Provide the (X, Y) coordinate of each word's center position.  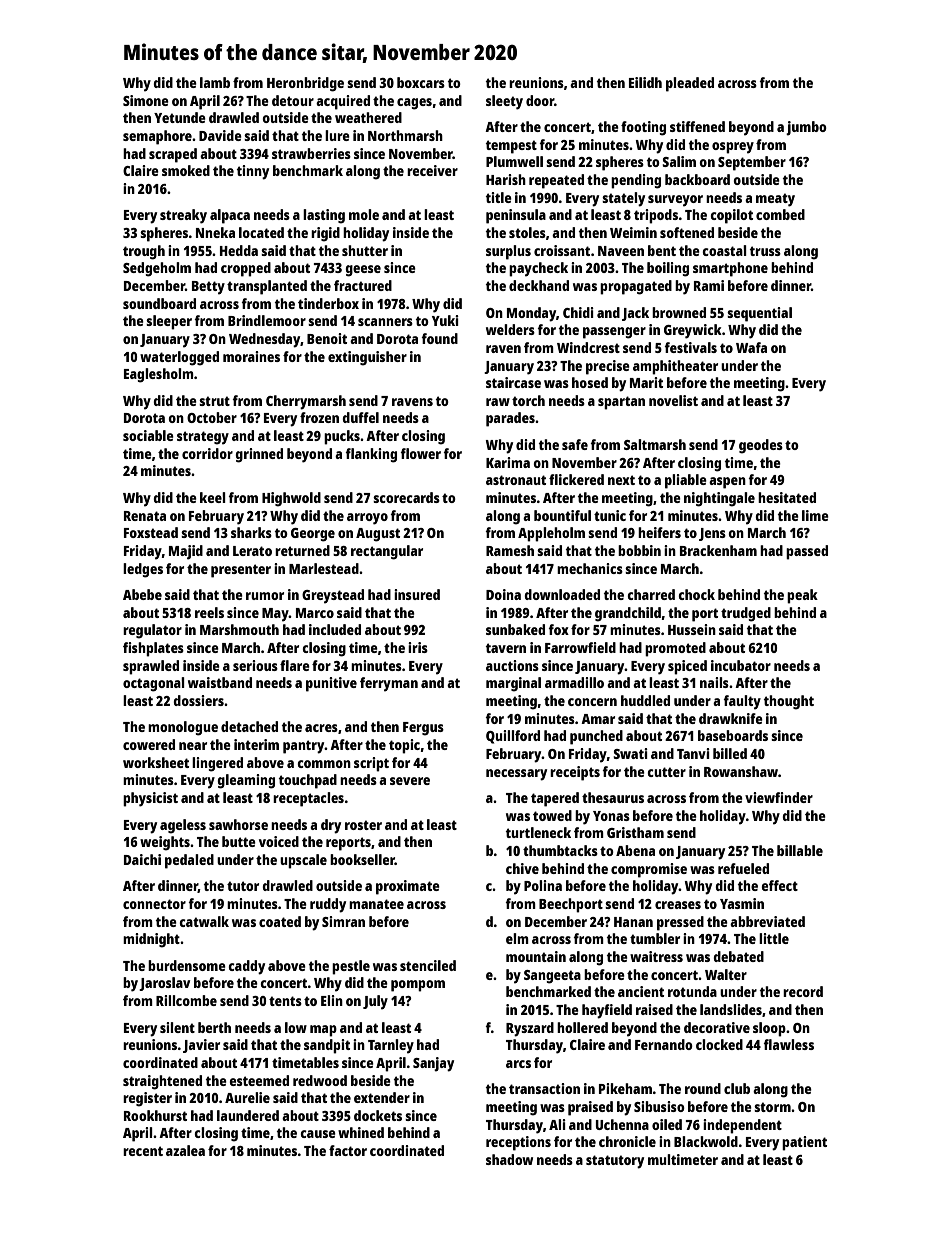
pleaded (690, 84)
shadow (509, 1159)
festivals (690, 347)
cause (318, 1134)
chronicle (627, 1141)
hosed (590, 382)
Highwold (291, 499)
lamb (215, 82)
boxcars (421, 82)
